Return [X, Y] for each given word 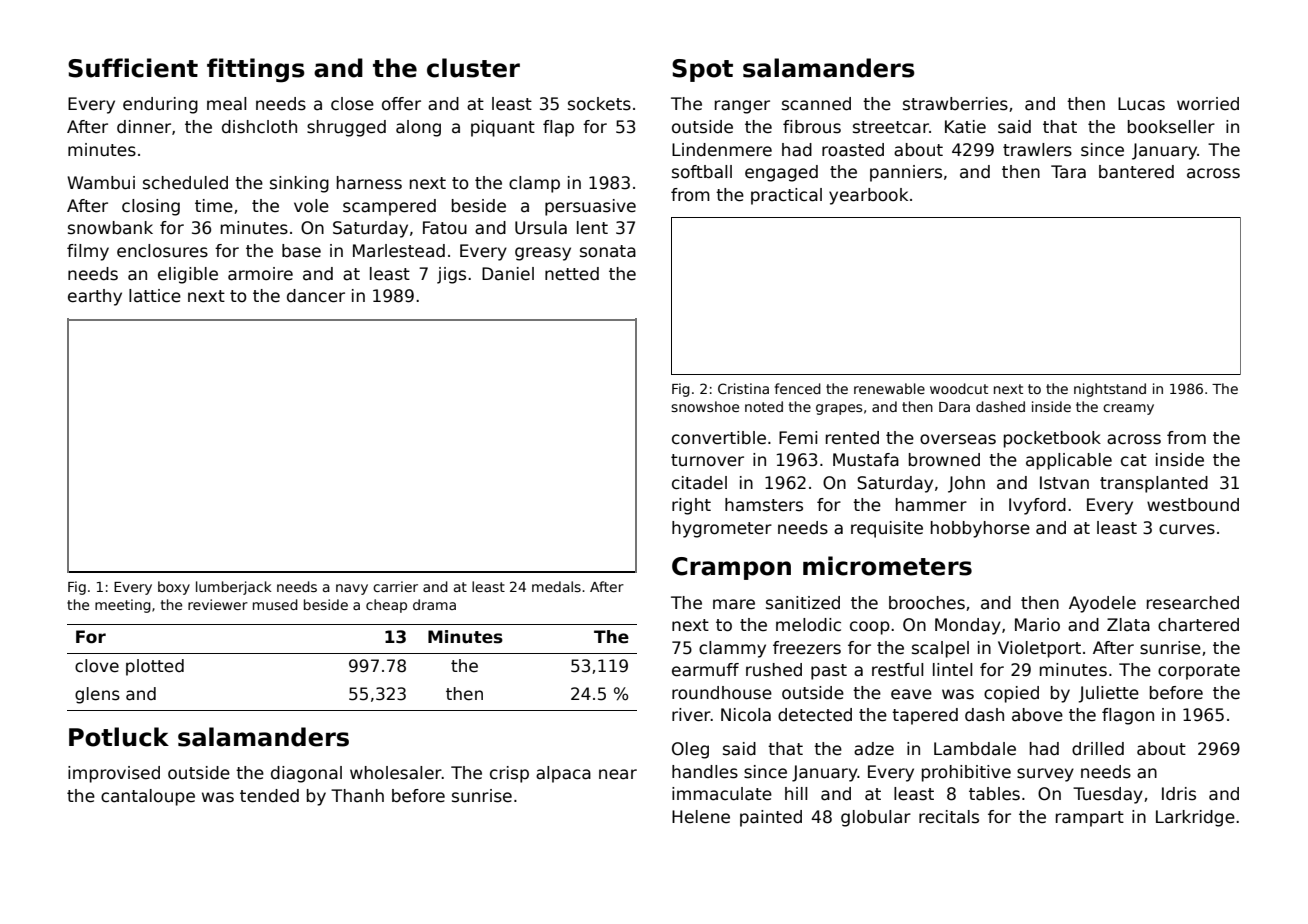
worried [1208, 104]
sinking [299, 184]
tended [269, 796]
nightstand [1110, 390]
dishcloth [259, 127]
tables [994, 794]
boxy [174, 588]
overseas [958, 439]
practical [786, 196]
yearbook [868, 196]
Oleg [690, 750]
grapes [839, 409]
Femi [798, 438]
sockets [599, 104]
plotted [155, 667]
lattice [155, 296]
